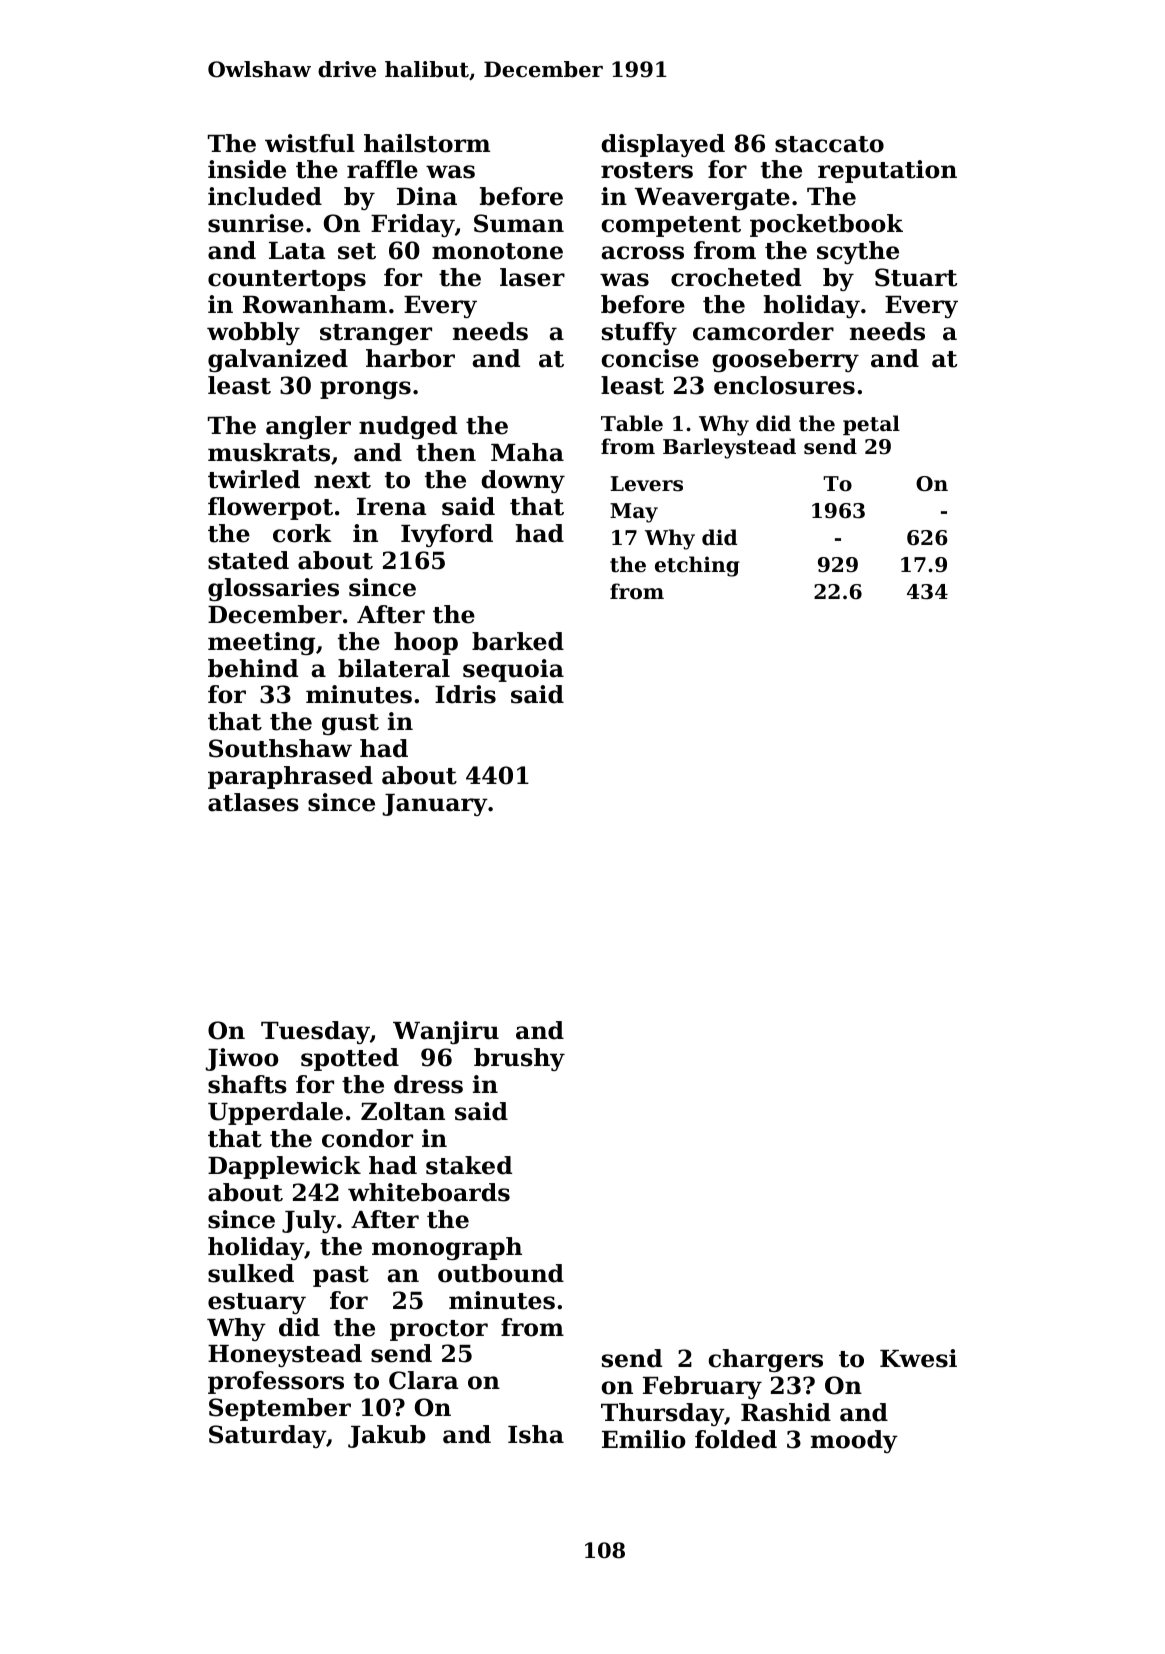  Describe the element at coordinates (765, 1360) in the page. I see `chargers` at that location.
